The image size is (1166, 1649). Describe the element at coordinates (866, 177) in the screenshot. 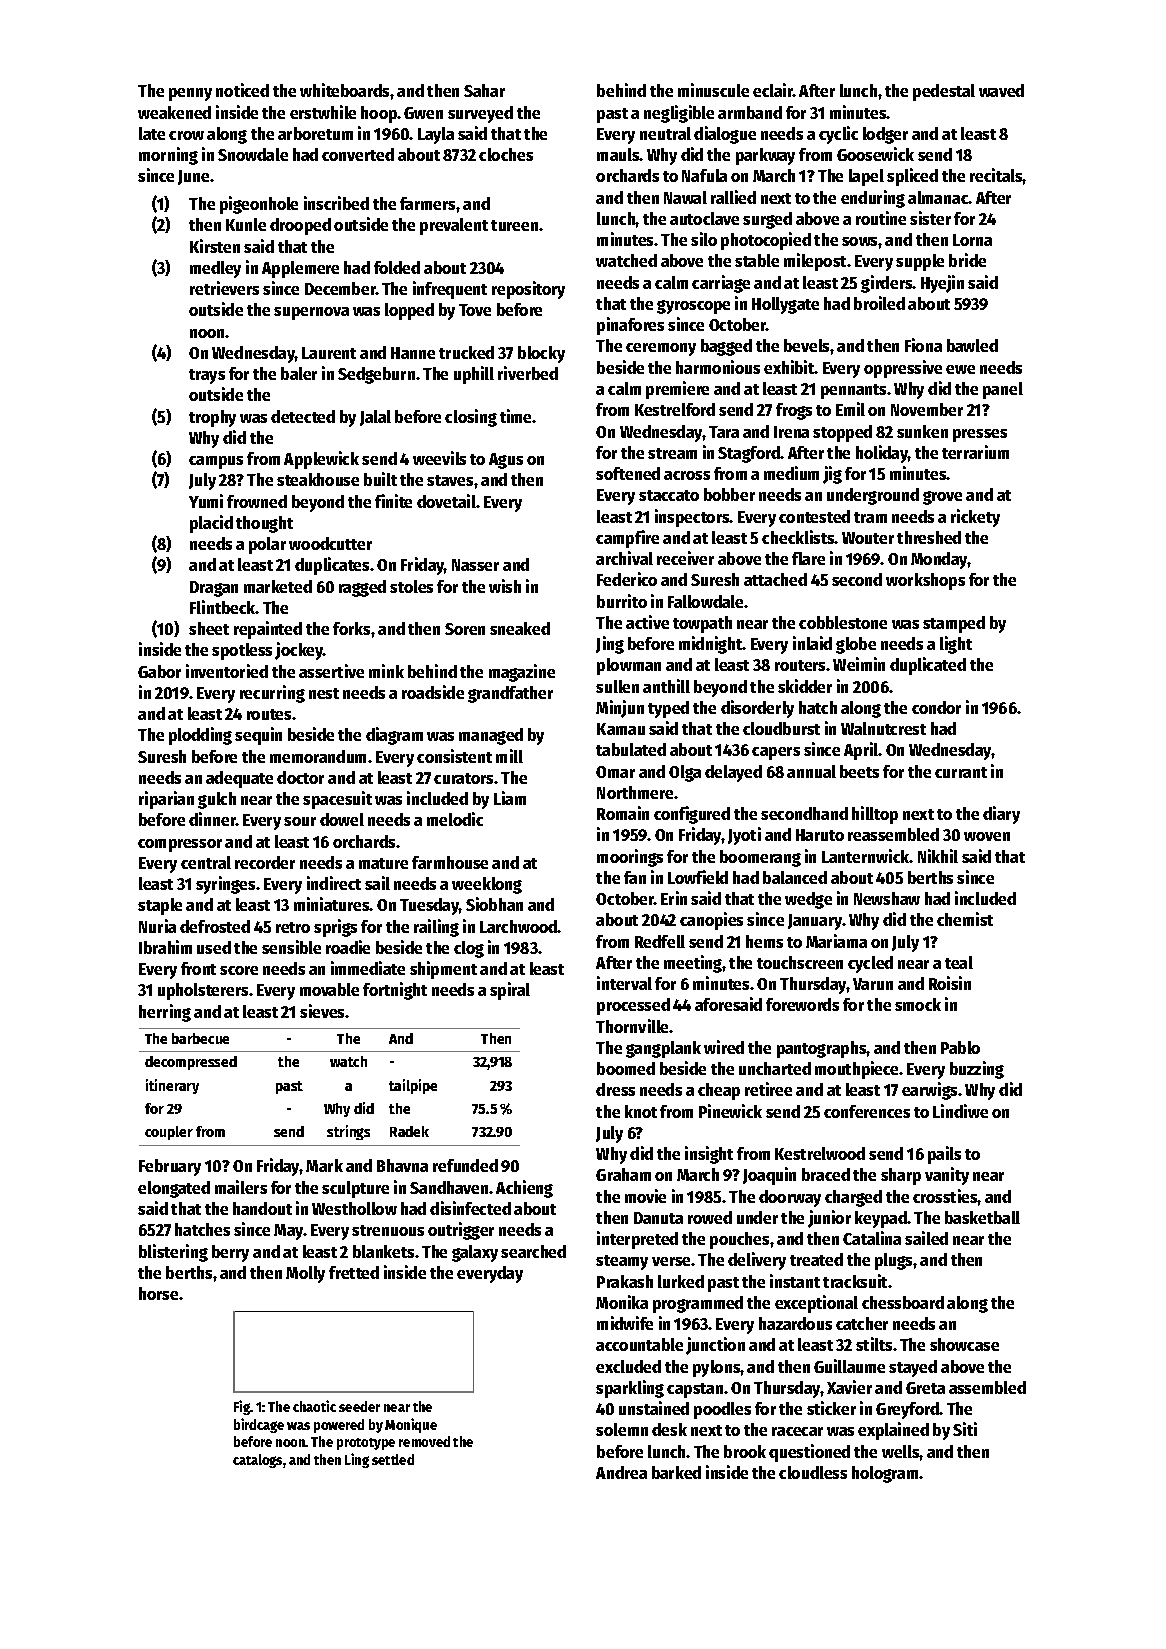

I see `lapel` at that location.
